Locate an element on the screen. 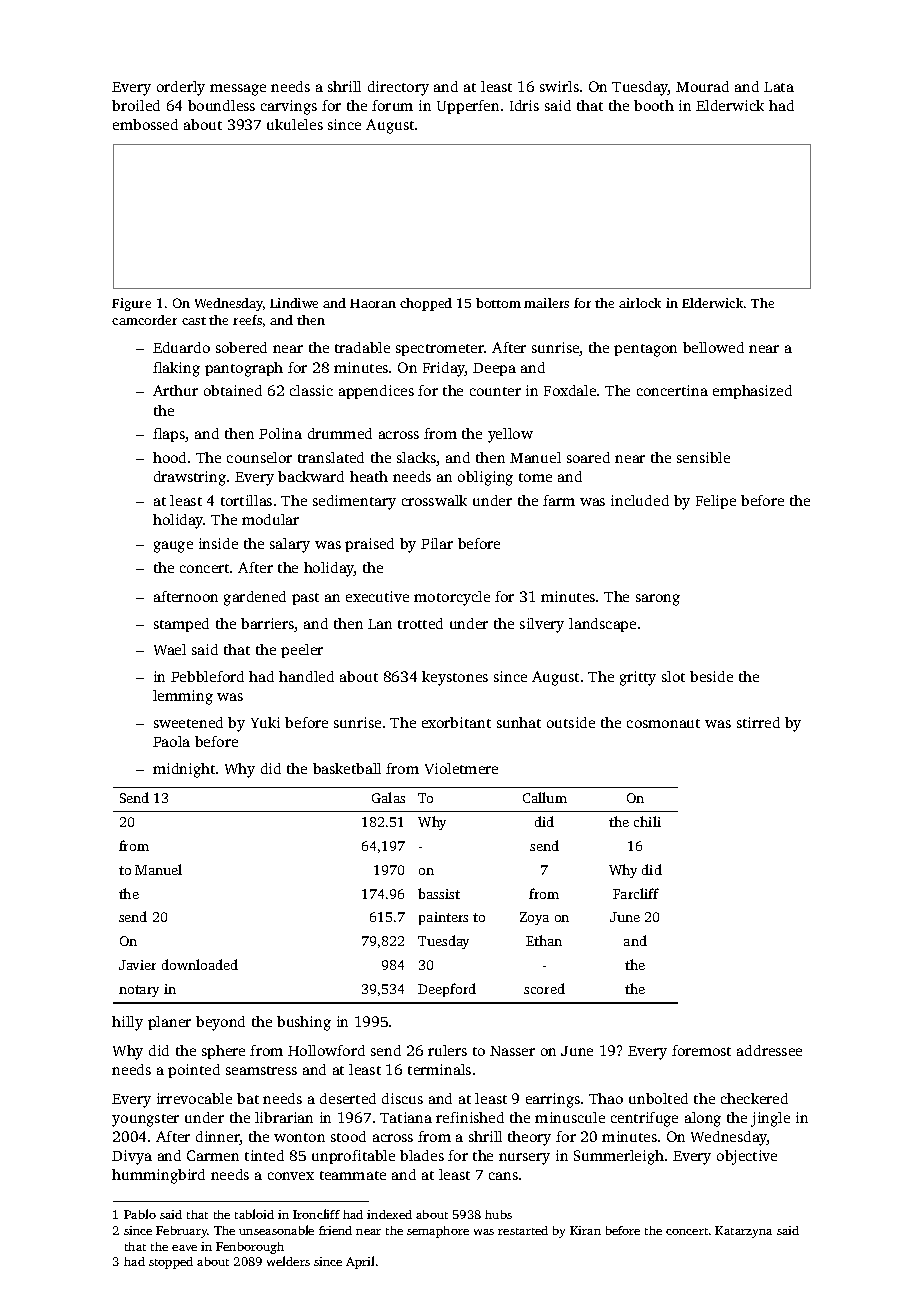 This screenshot has height=1308, width=924. trotted is located at coordinates (420, 623).
